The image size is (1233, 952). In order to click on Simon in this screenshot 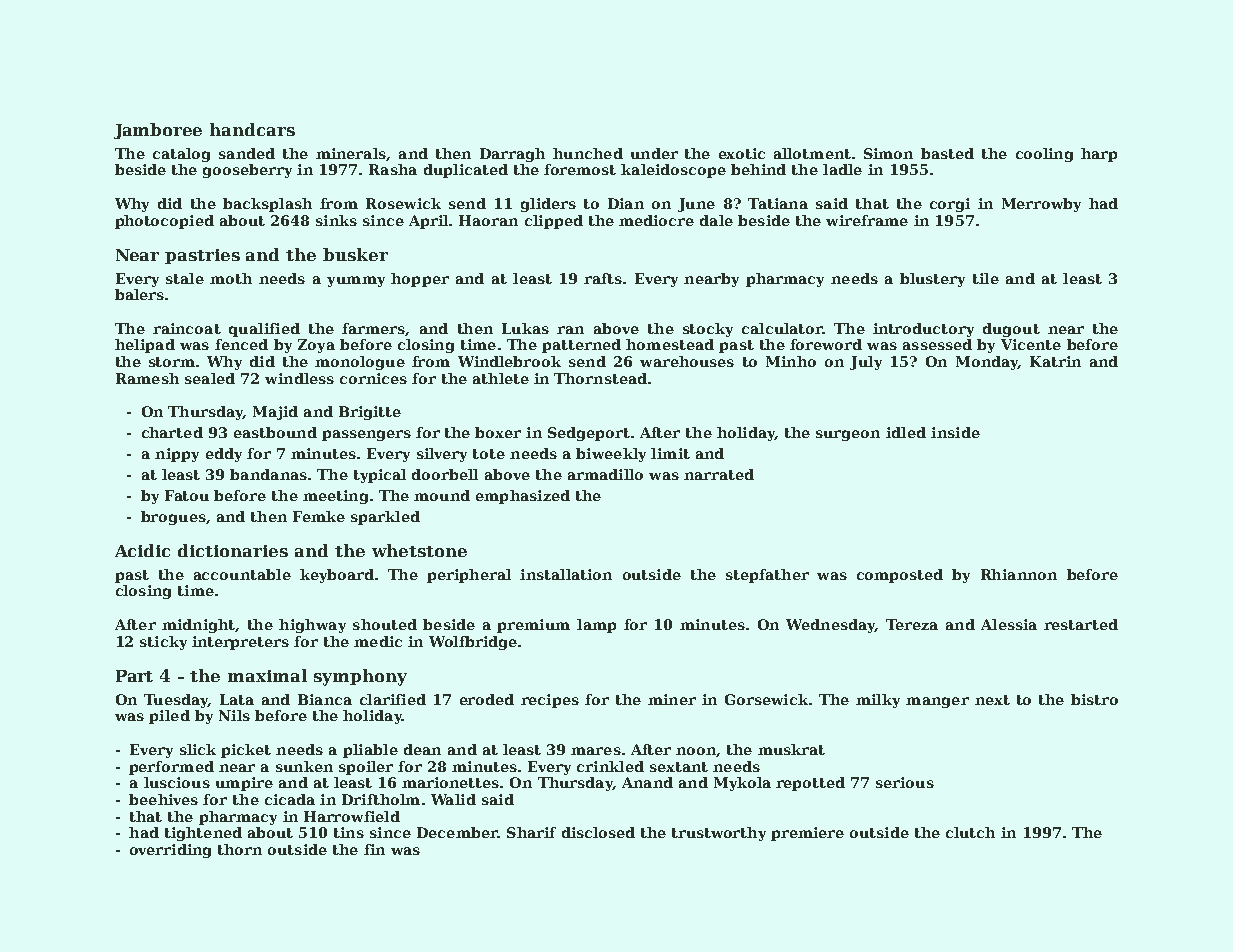, I will do `click(888, 153)`.
